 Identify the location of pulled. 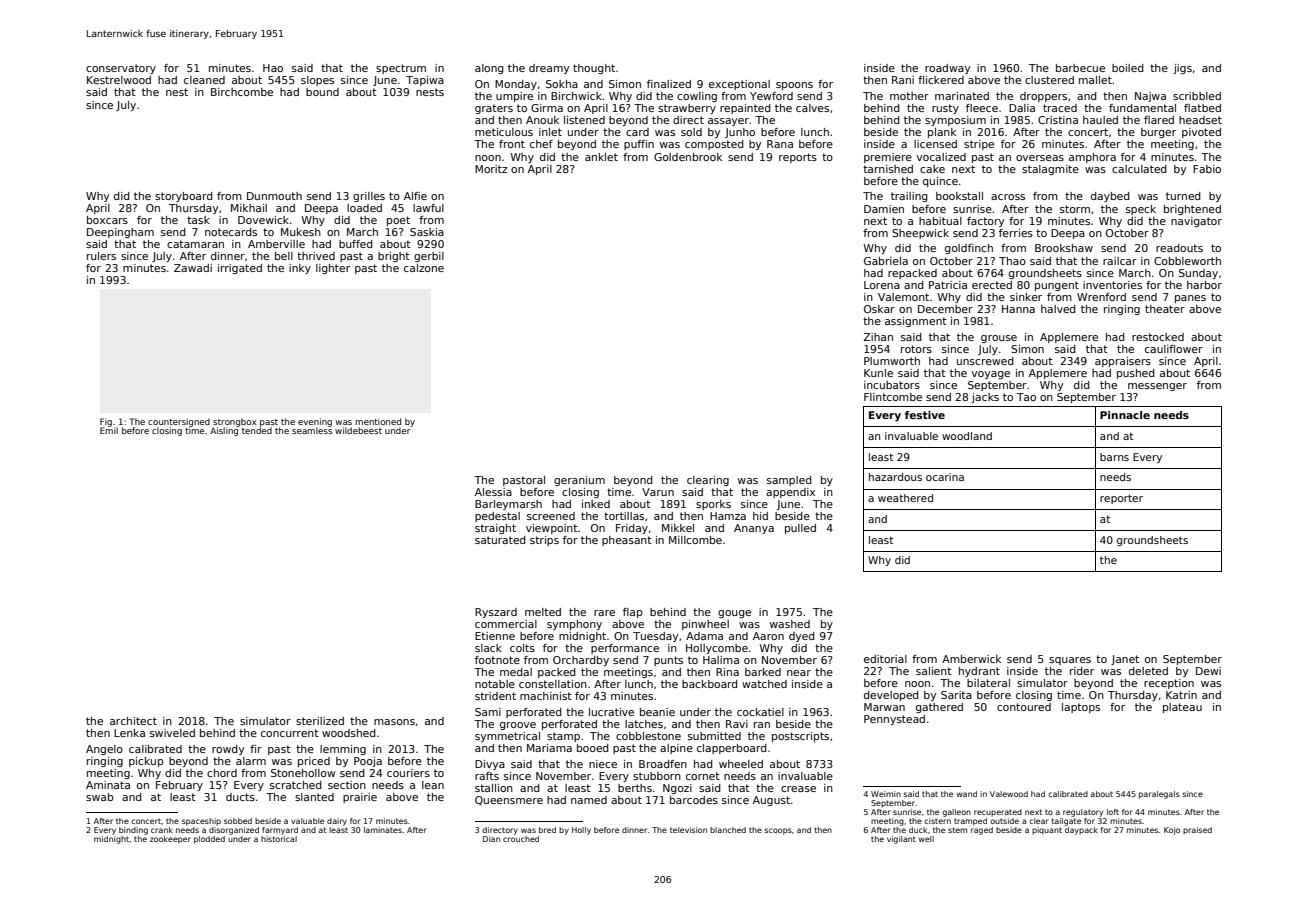
(800, 529).
